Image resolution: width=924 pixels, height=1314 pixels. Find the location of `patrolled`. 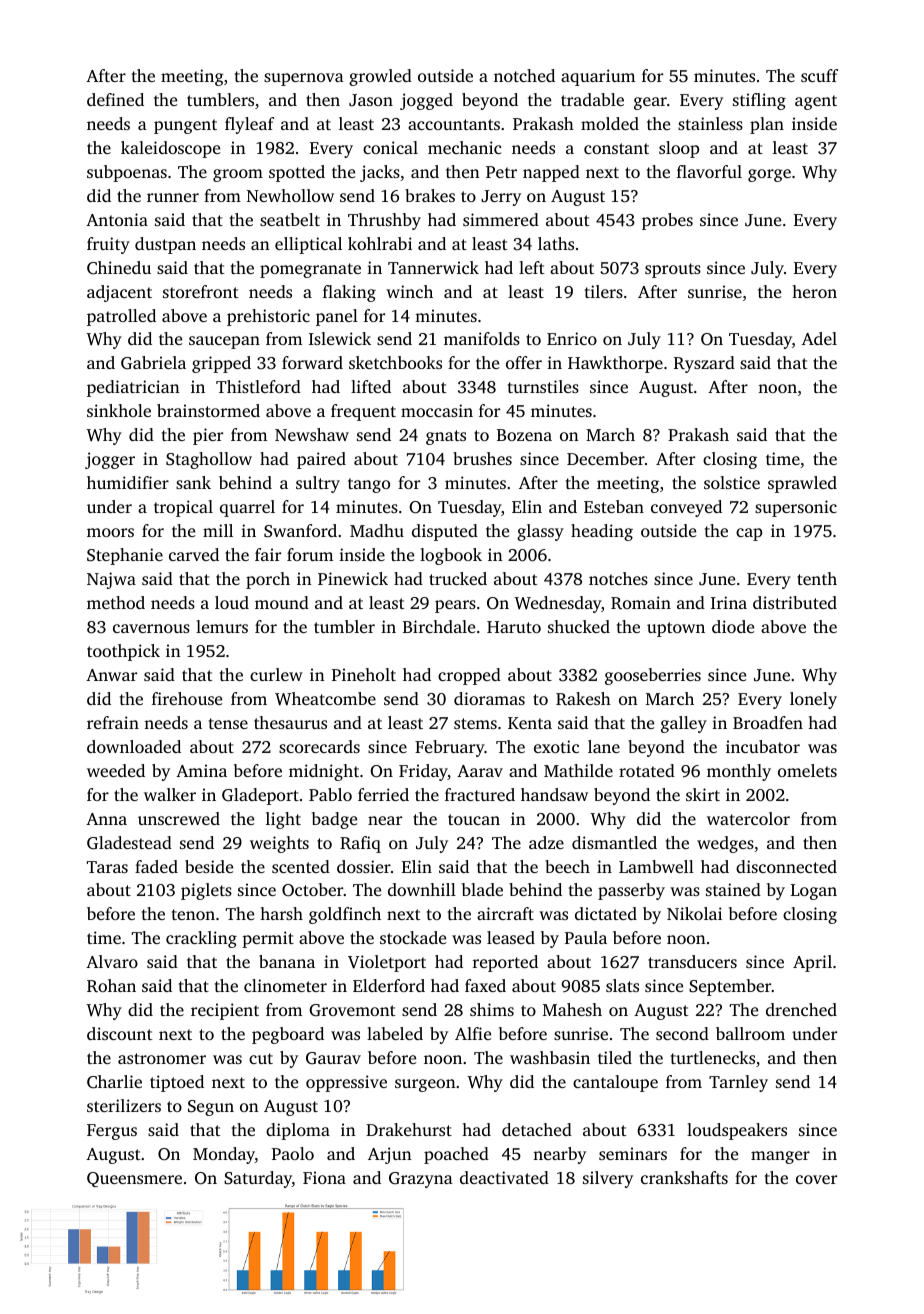

patrolled is located at coordinates (121, 317).
